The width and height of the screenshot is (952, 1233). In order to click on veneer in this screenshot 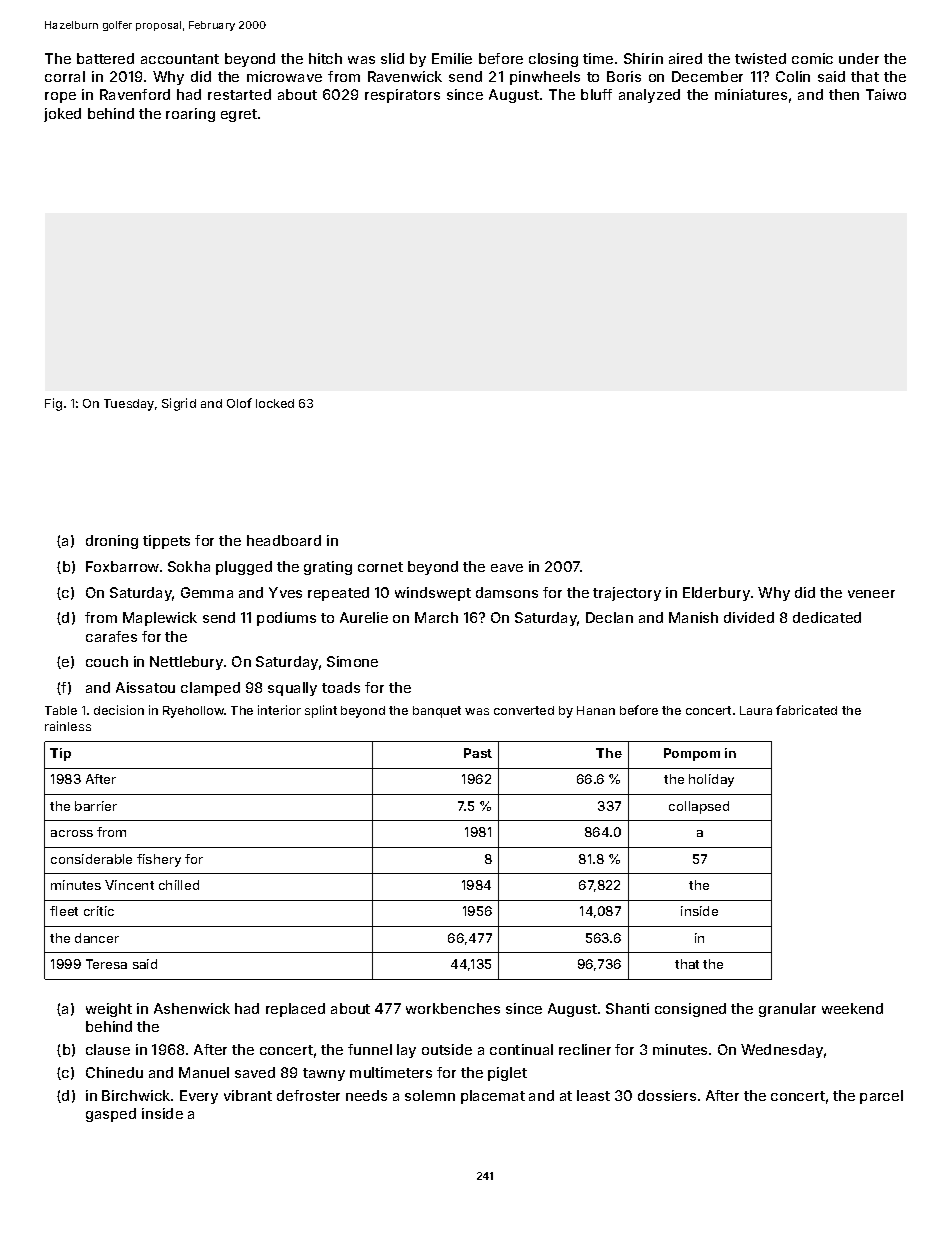, I will do `click(871, 594)`.
